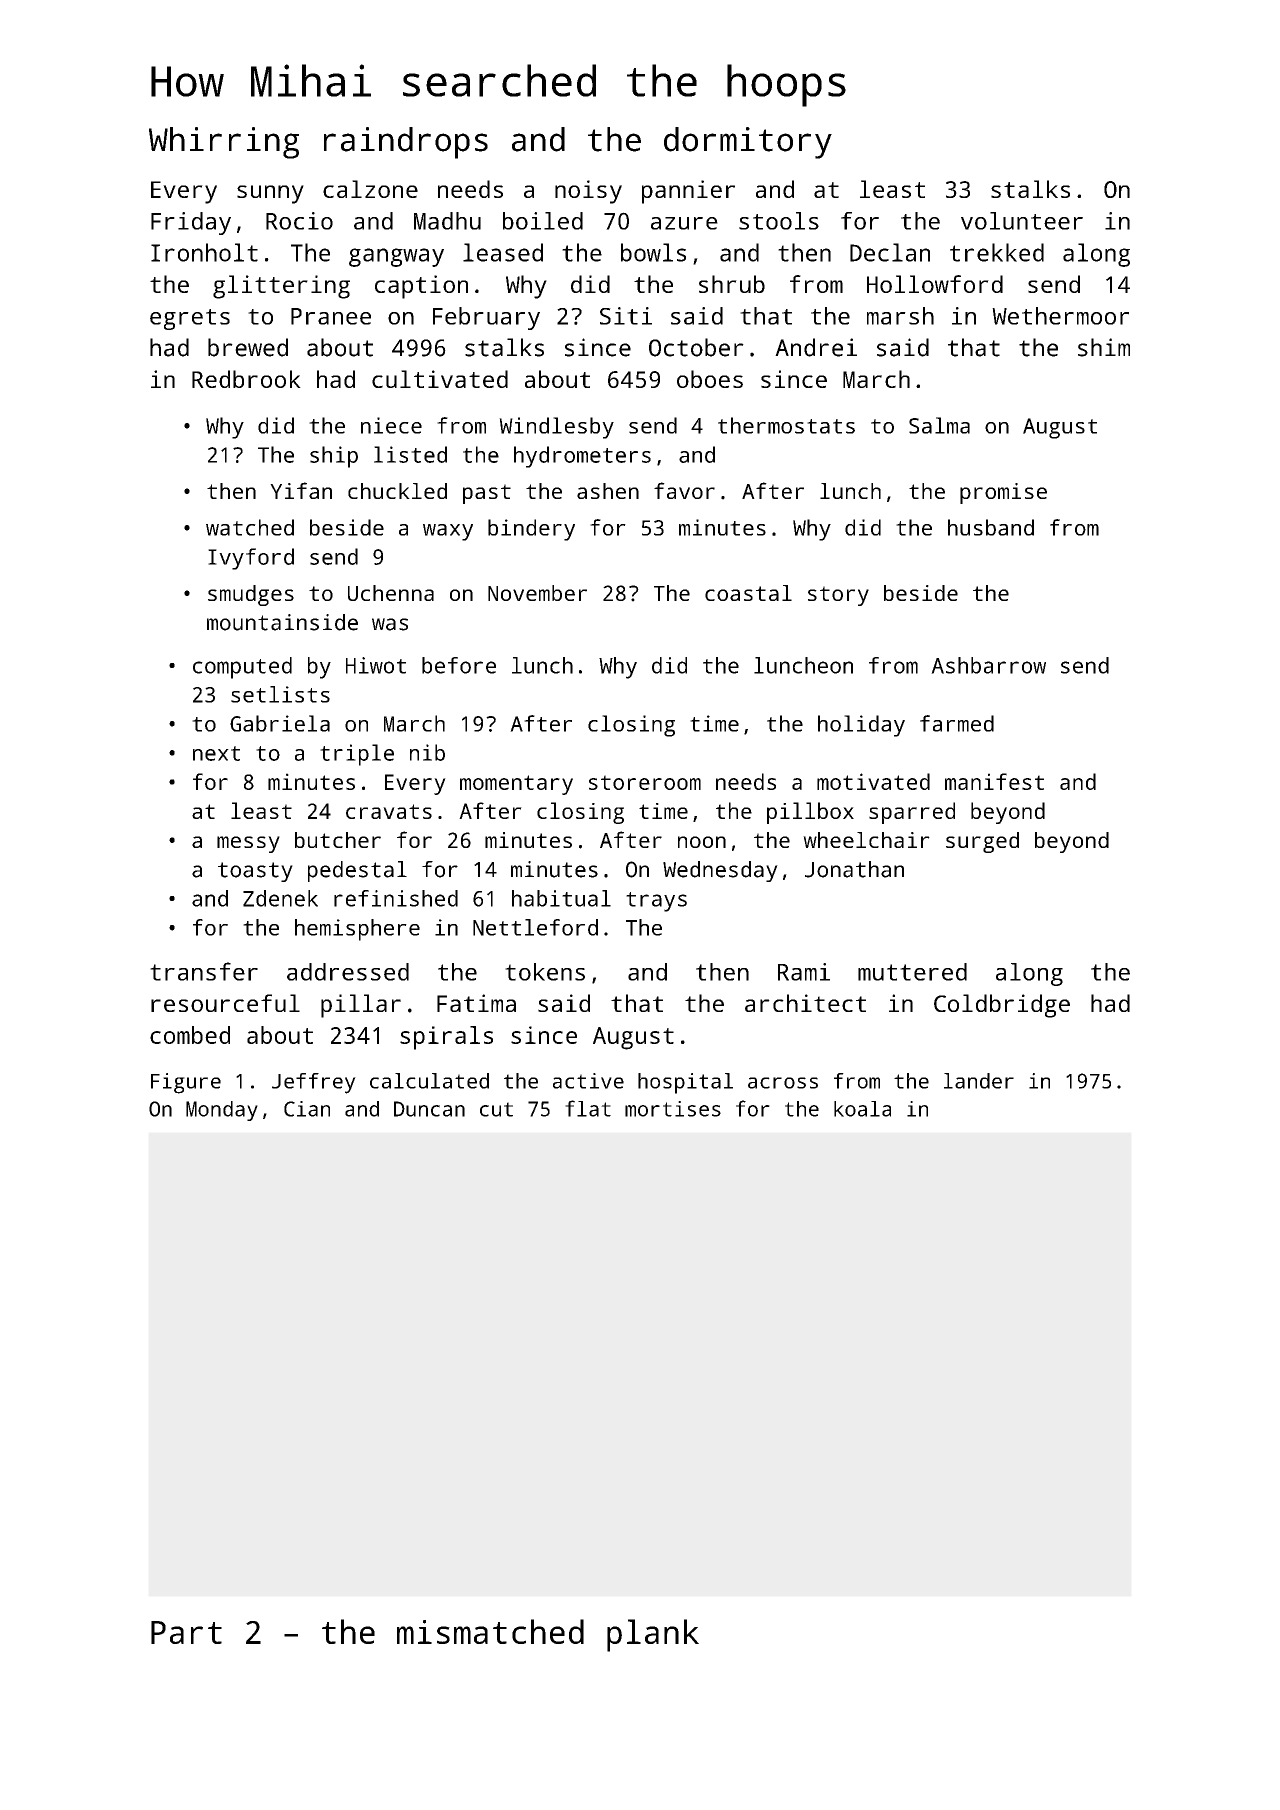 This document has width=1280, height=1810. What do you see at coordinates (281, 287) in the document?
I see `glittering` at bounding box center [281, 287].
